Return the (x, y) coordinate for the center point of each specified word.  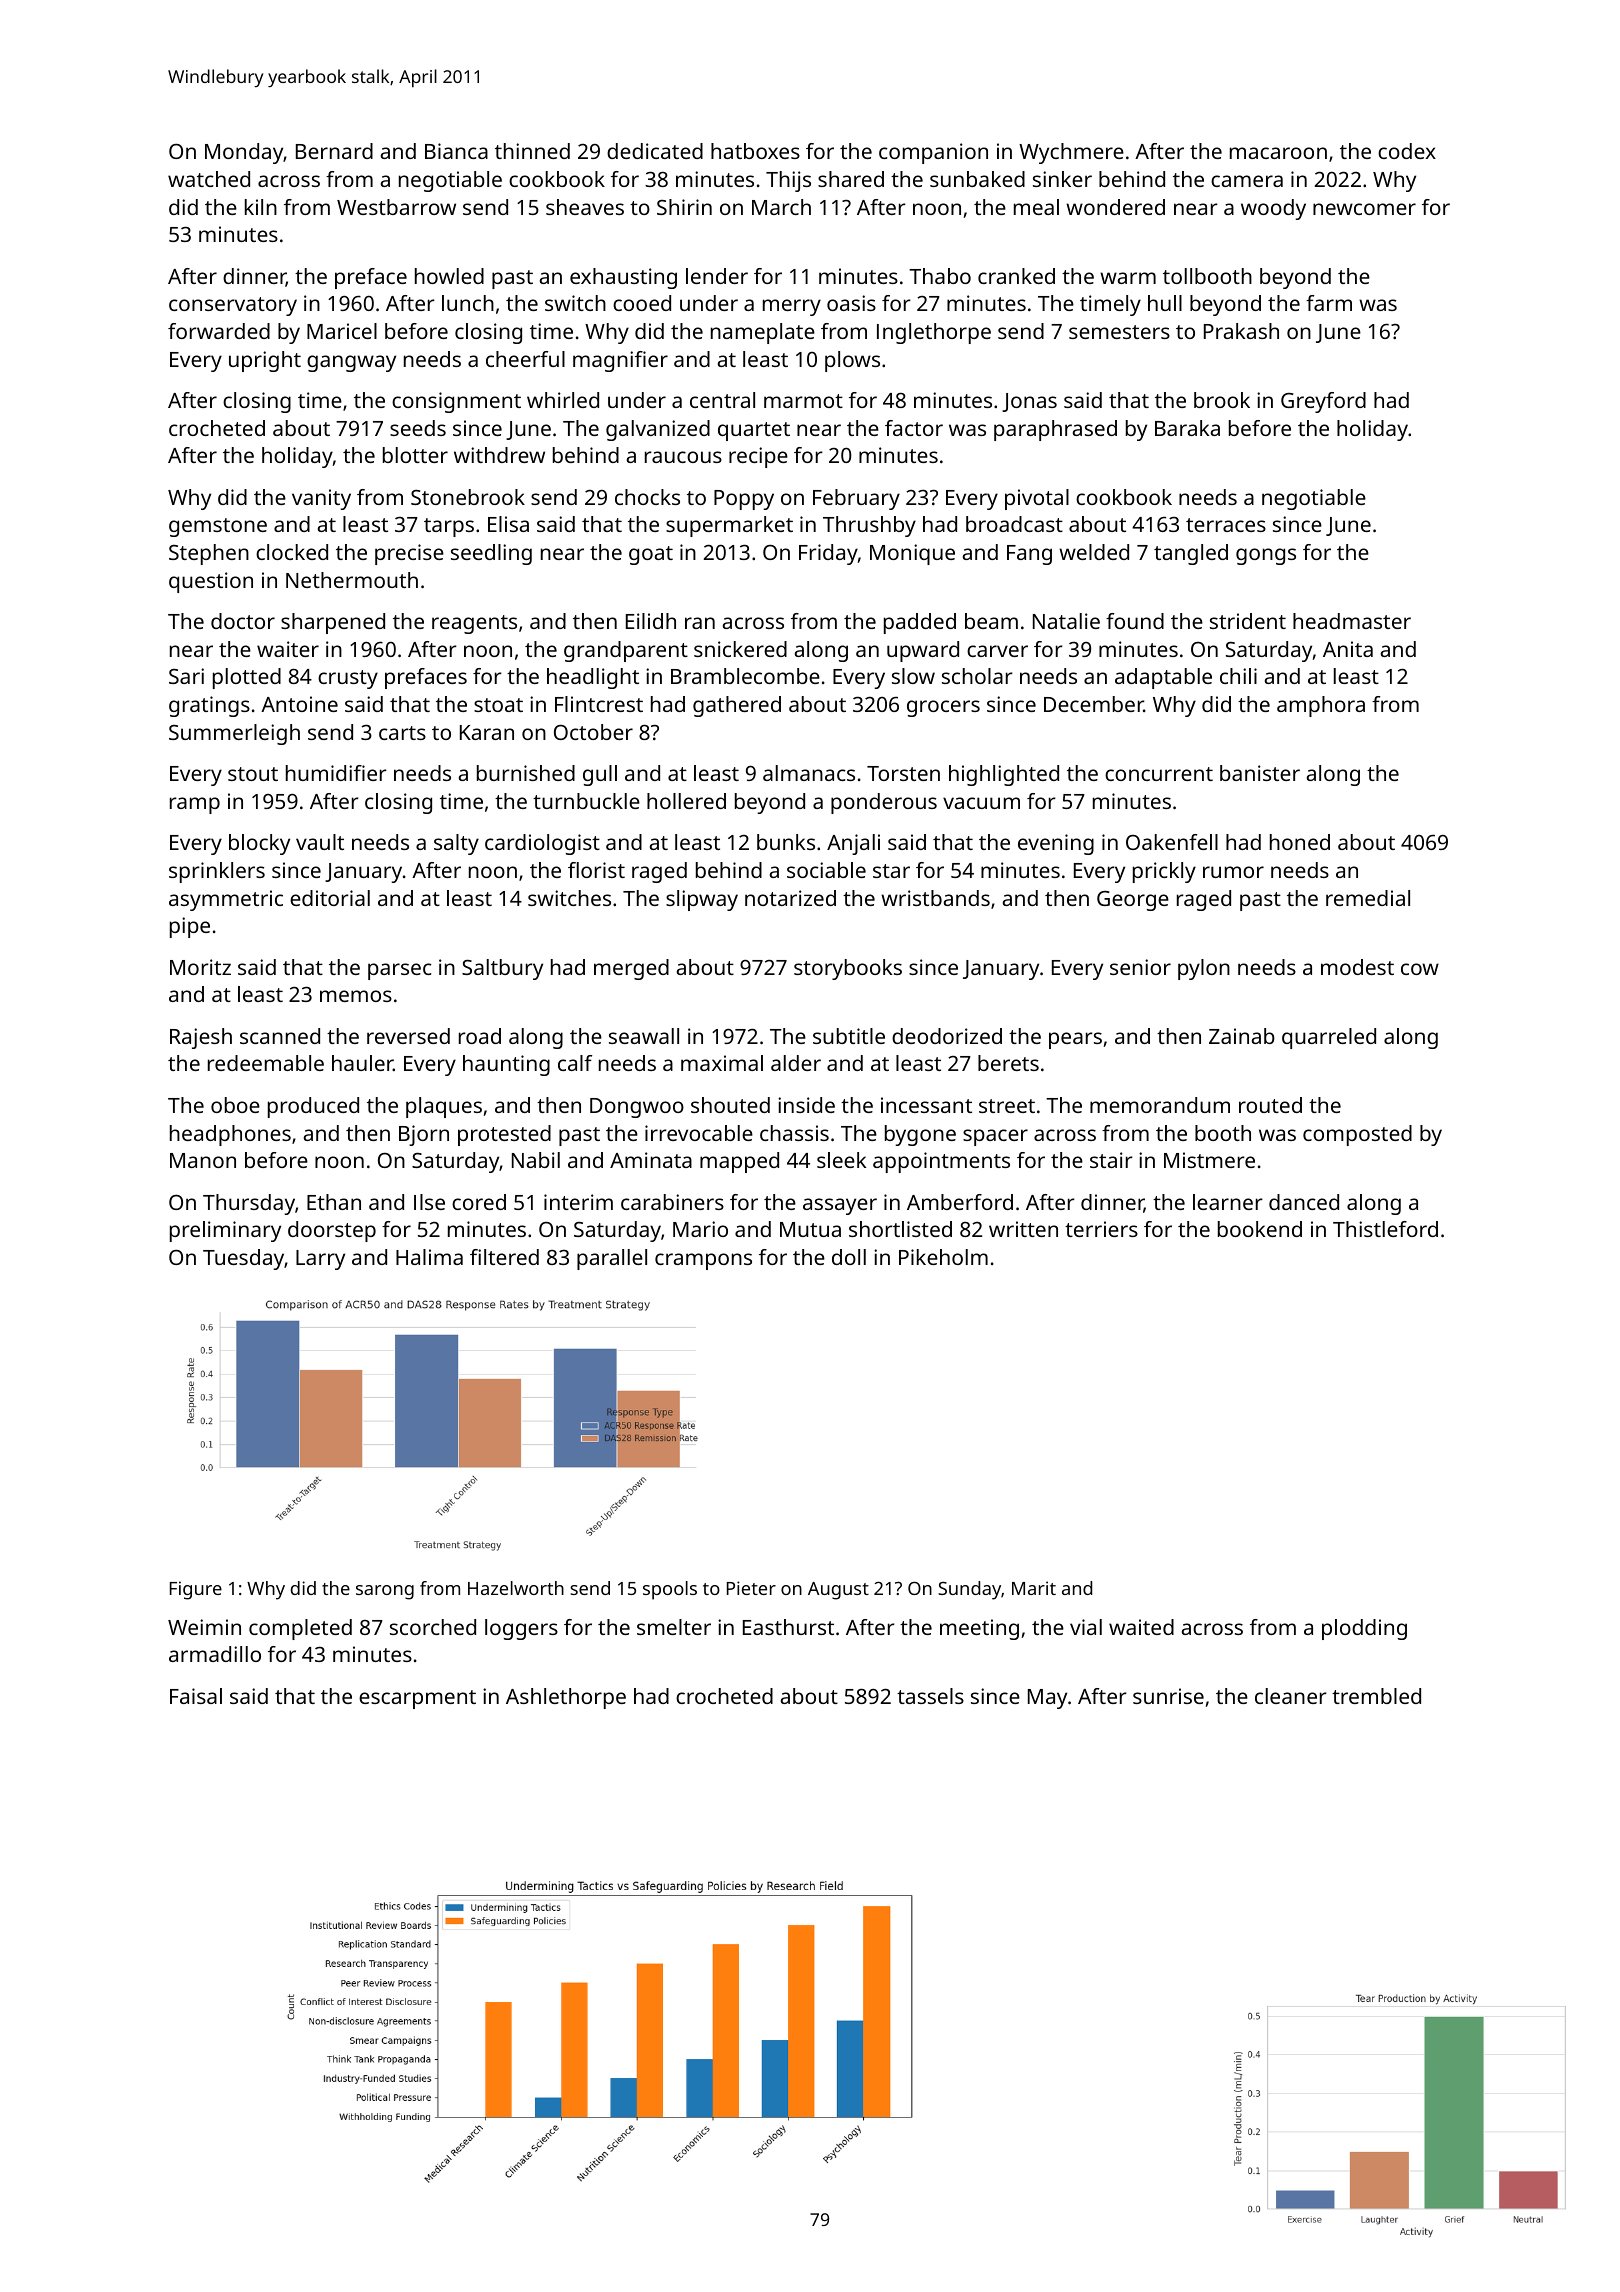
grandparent (626, 651)
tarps (449, 527)
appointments (941, 1162)
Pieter (751, 1588)
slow (913, 676)
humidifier (336, 773)
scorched (433, 1627)
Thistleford (1385, 1229)
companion (933, 153)
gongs (1266, 556)
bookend (1260, 1229)
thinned (532, 151)
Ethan (334, 1202)
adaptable (1163, 678)
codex (1407, 151)
